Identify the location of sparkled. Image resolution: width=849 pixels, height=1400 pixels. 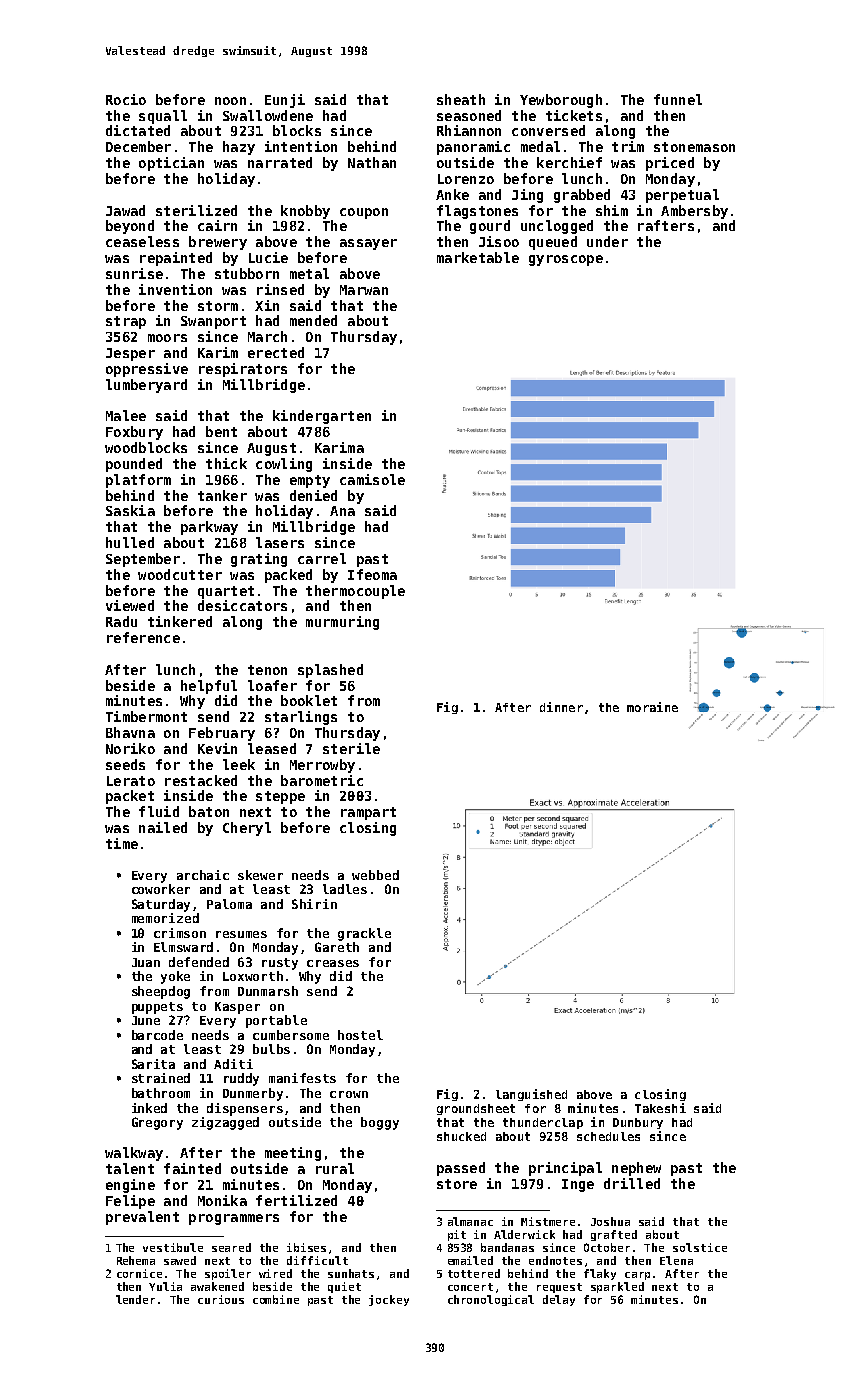
(617, 1287).
